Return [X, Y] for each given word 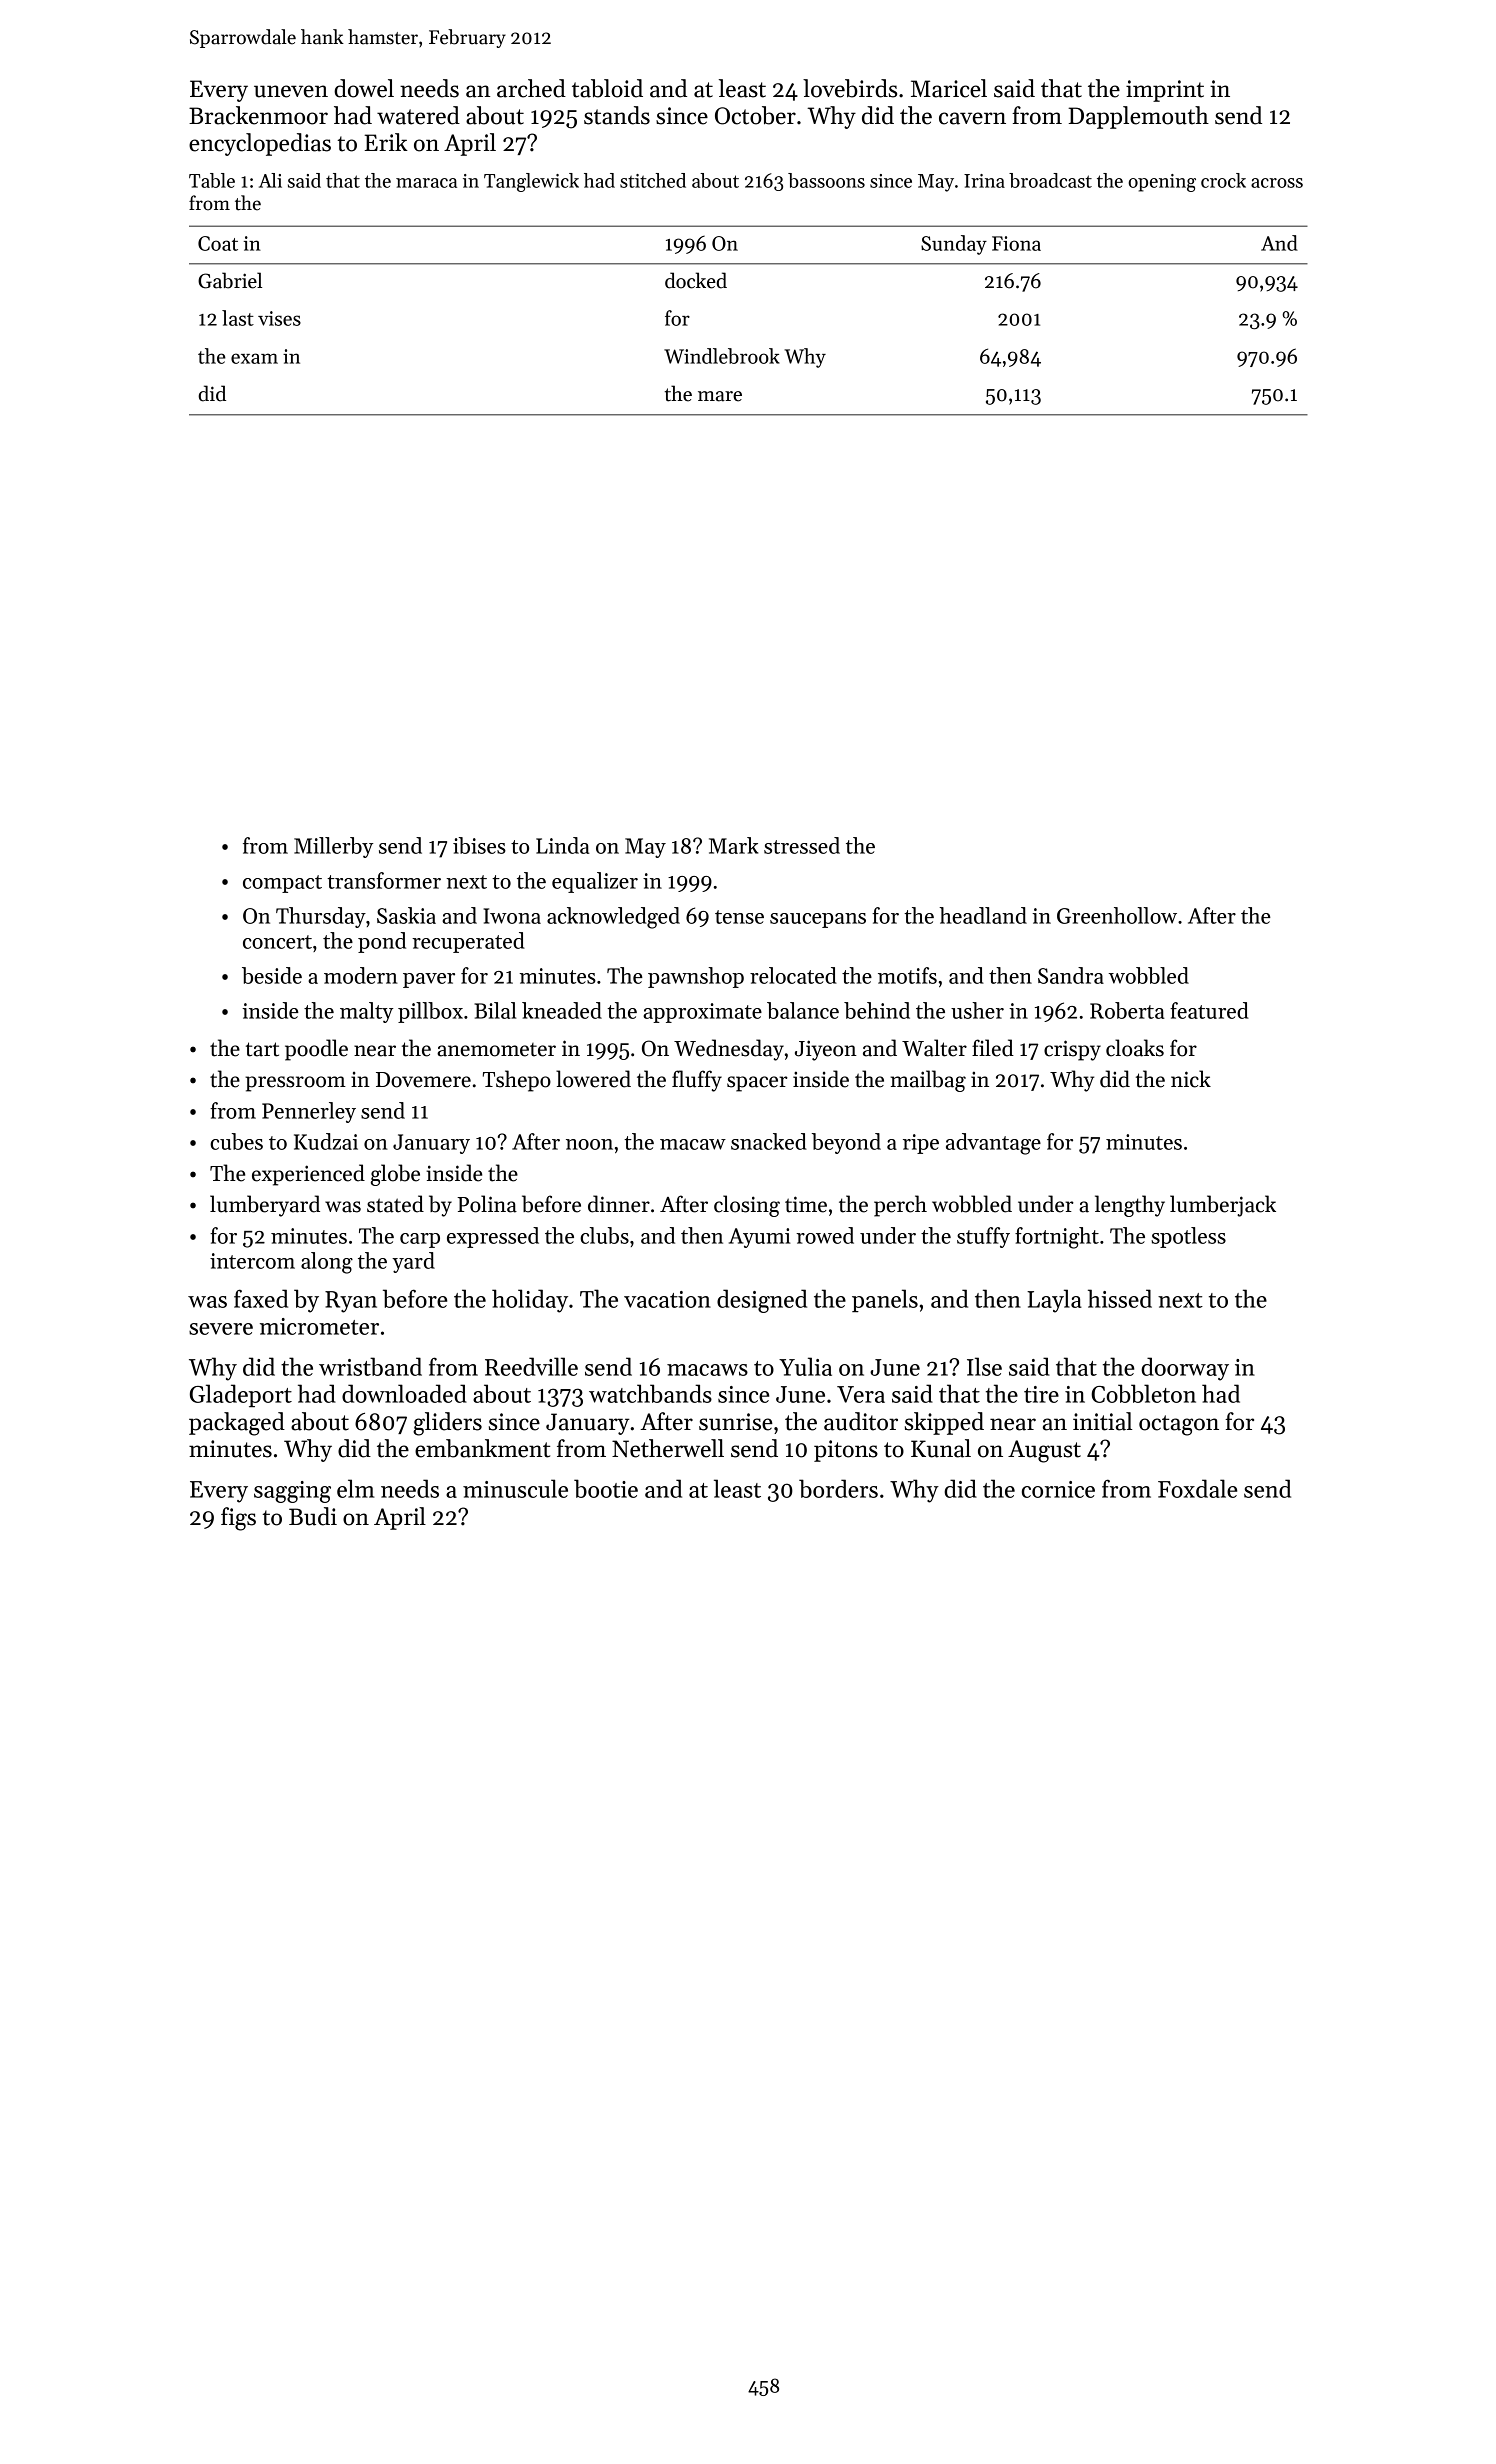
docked [696, 280]
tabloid [607, 88]
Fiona [1016, 243]
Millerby [333, 847]
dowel [364, 88]
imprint [1165, 91]
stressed [802, 845]
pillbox [430, 1012]
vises [279, 318]
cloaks [1135, 1048]
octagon [1179, 1425]
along [327, 1263]
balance [803, 1010]
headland [983, 915]
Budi [313, 1516]
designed [762, 1301]
